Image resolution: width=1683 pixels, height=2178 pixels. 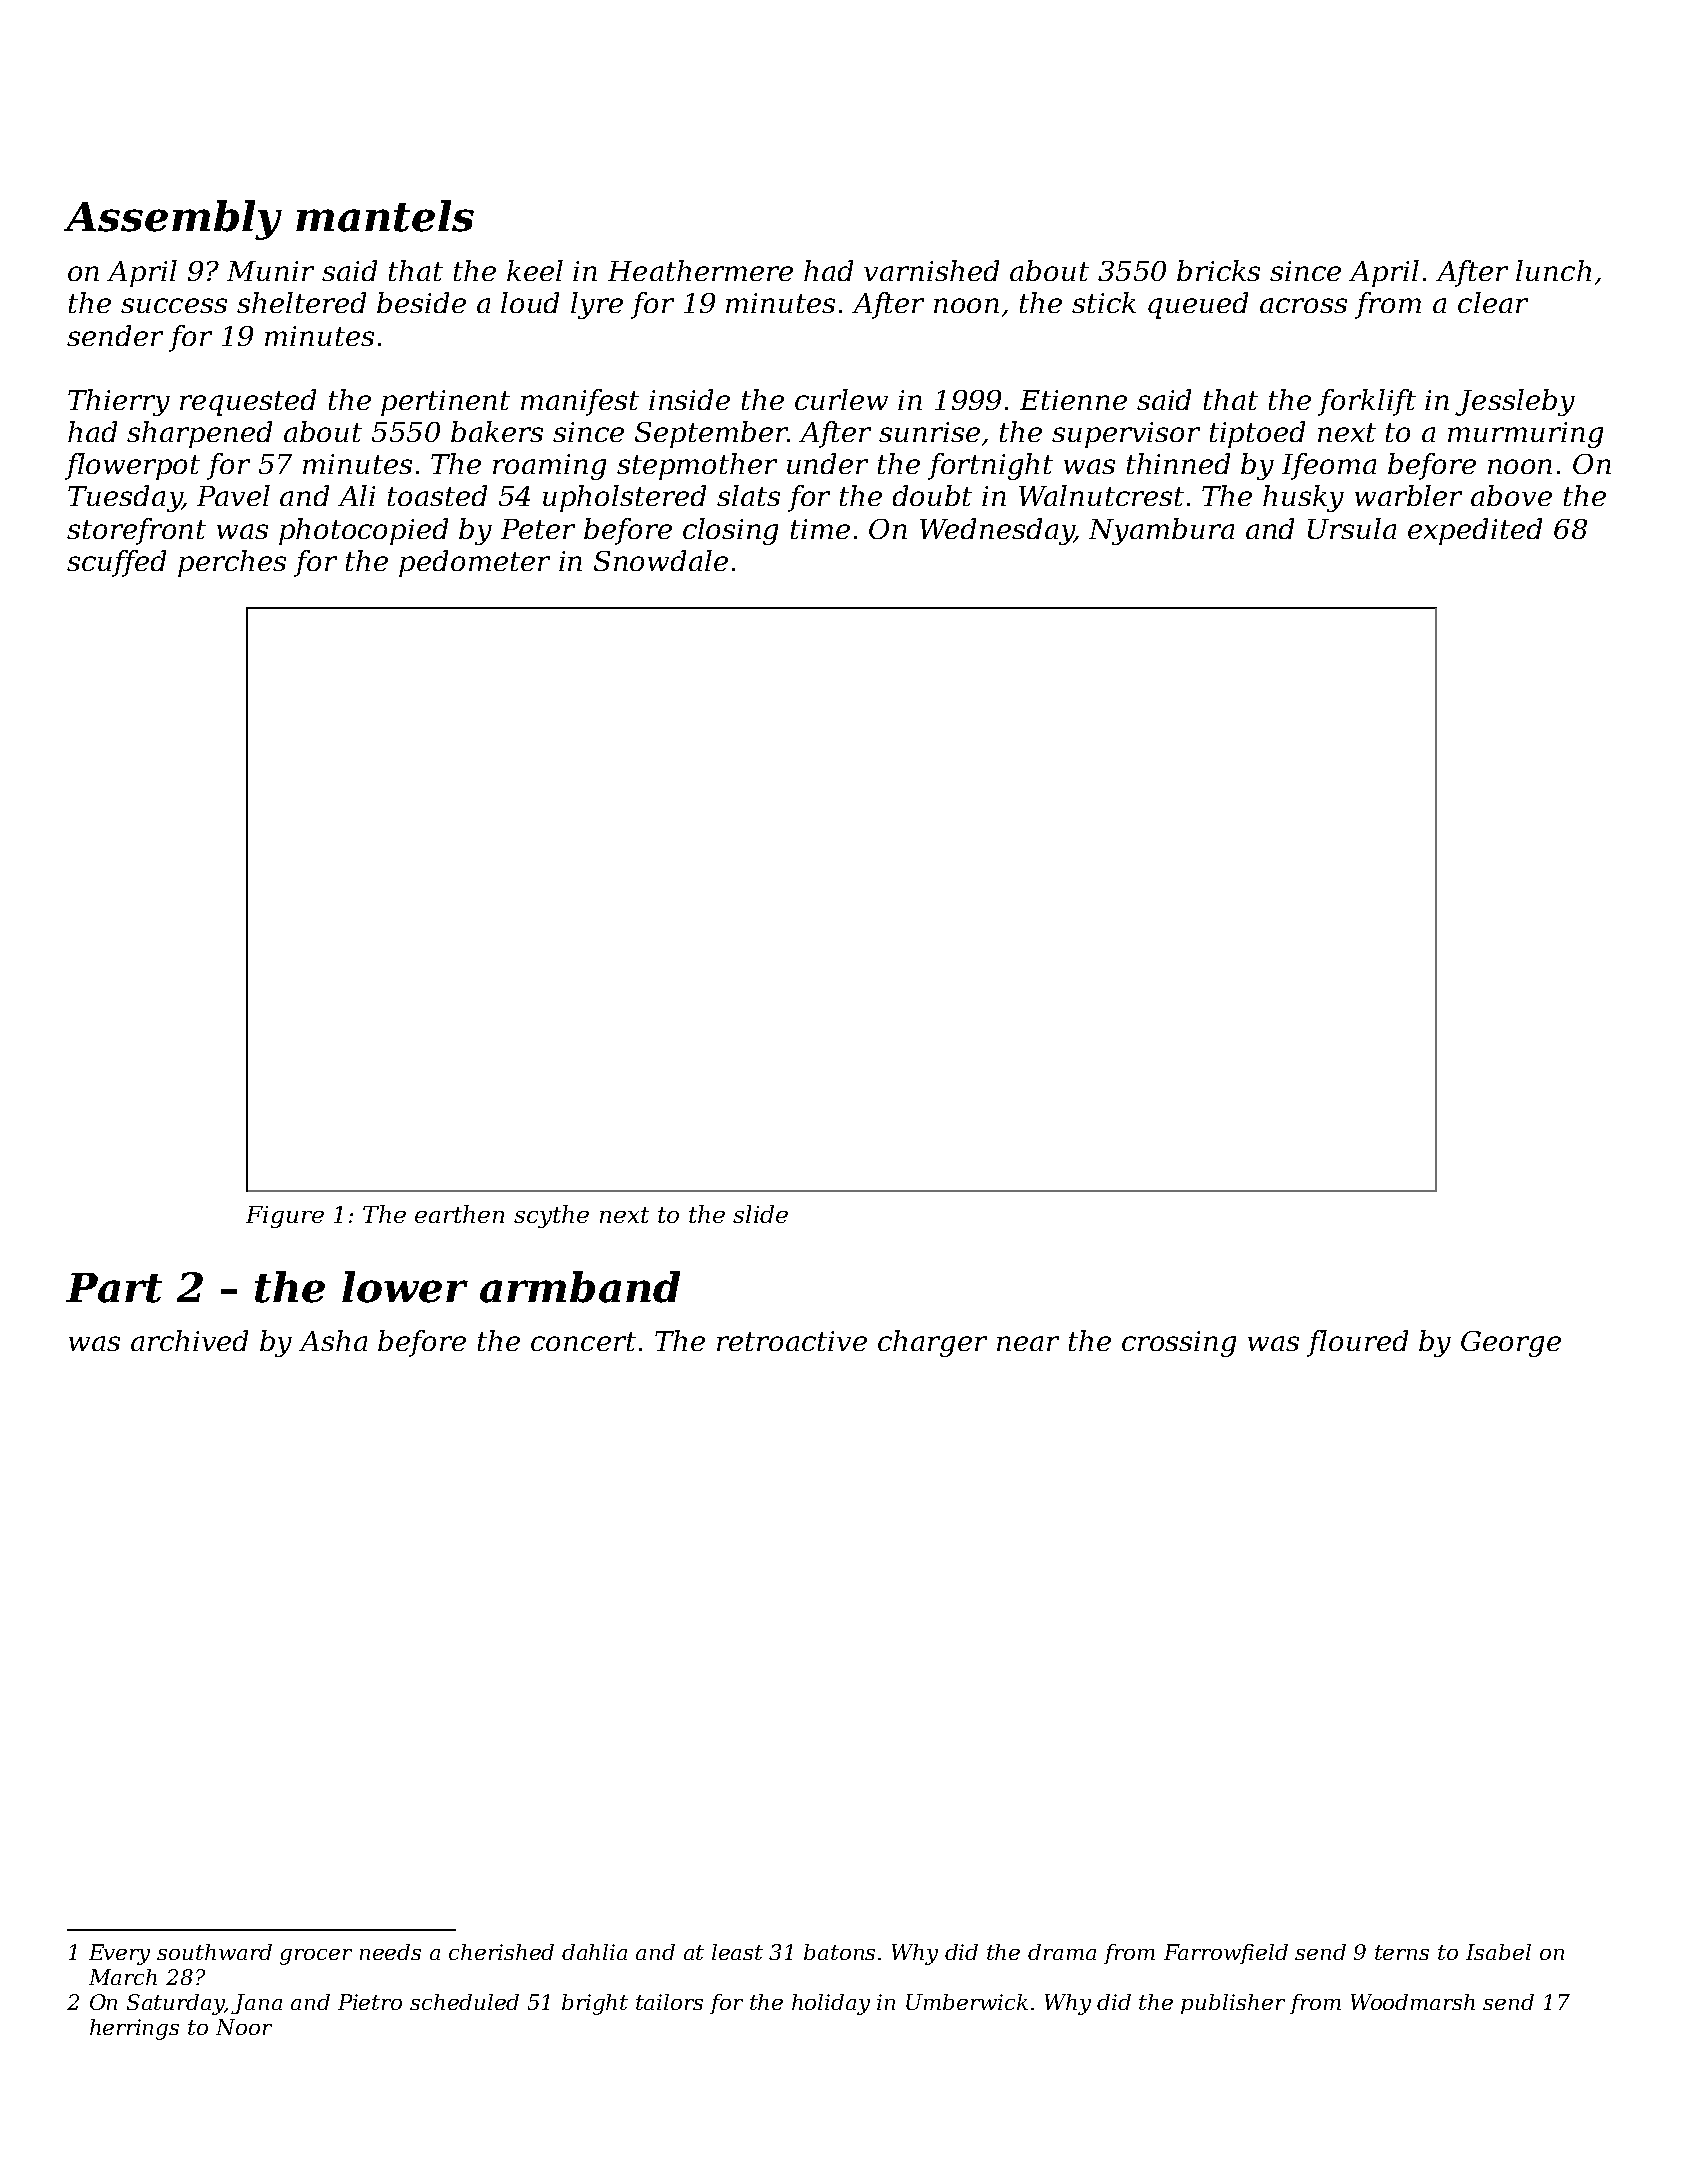 What do you see at coordinates (333, 1340) in the page?
I see `Asha` at bounding box center [333, 1340].
